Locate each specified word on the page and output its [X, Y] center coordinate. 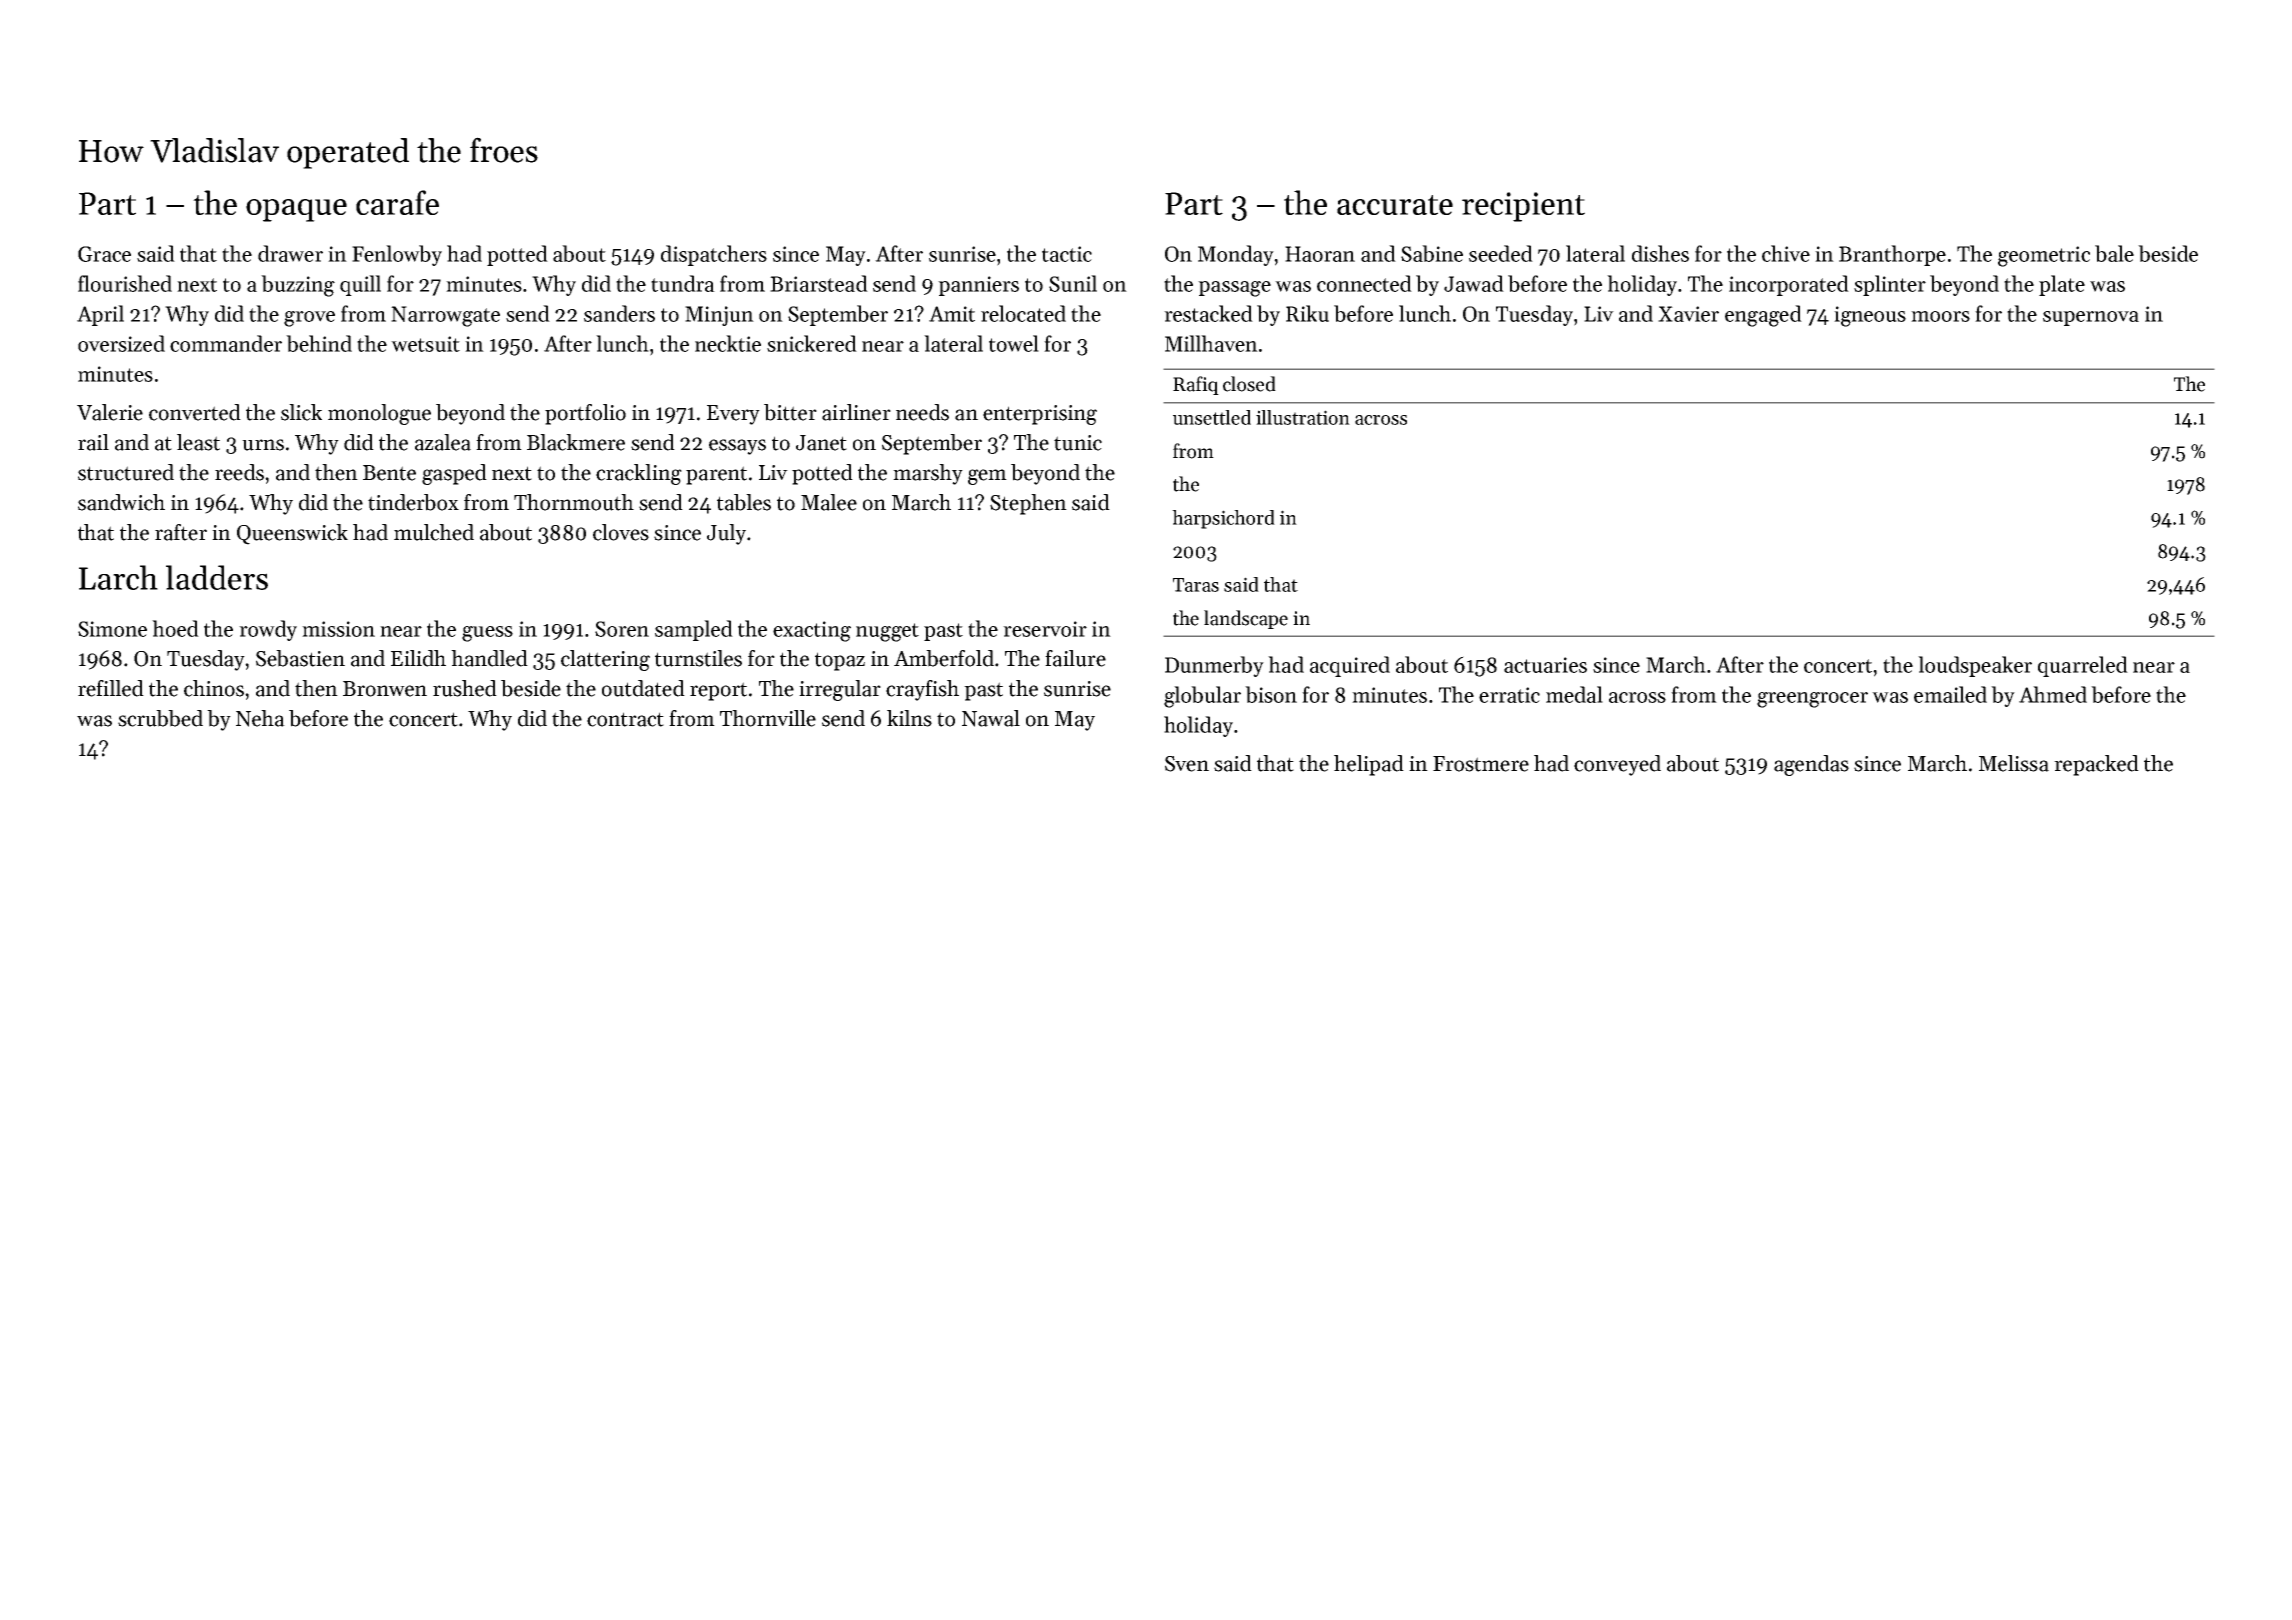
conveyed [1617, 765]
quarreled [2083, 666]
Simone [112, 629]
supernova [2091, 318]
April [100, 315]
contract [625, 719]
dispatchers [714, 255]
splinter [1890, 285]
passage [1234, 289]
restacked [1208, 313]
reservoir [1045, 629]
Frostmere [1481, 764]
